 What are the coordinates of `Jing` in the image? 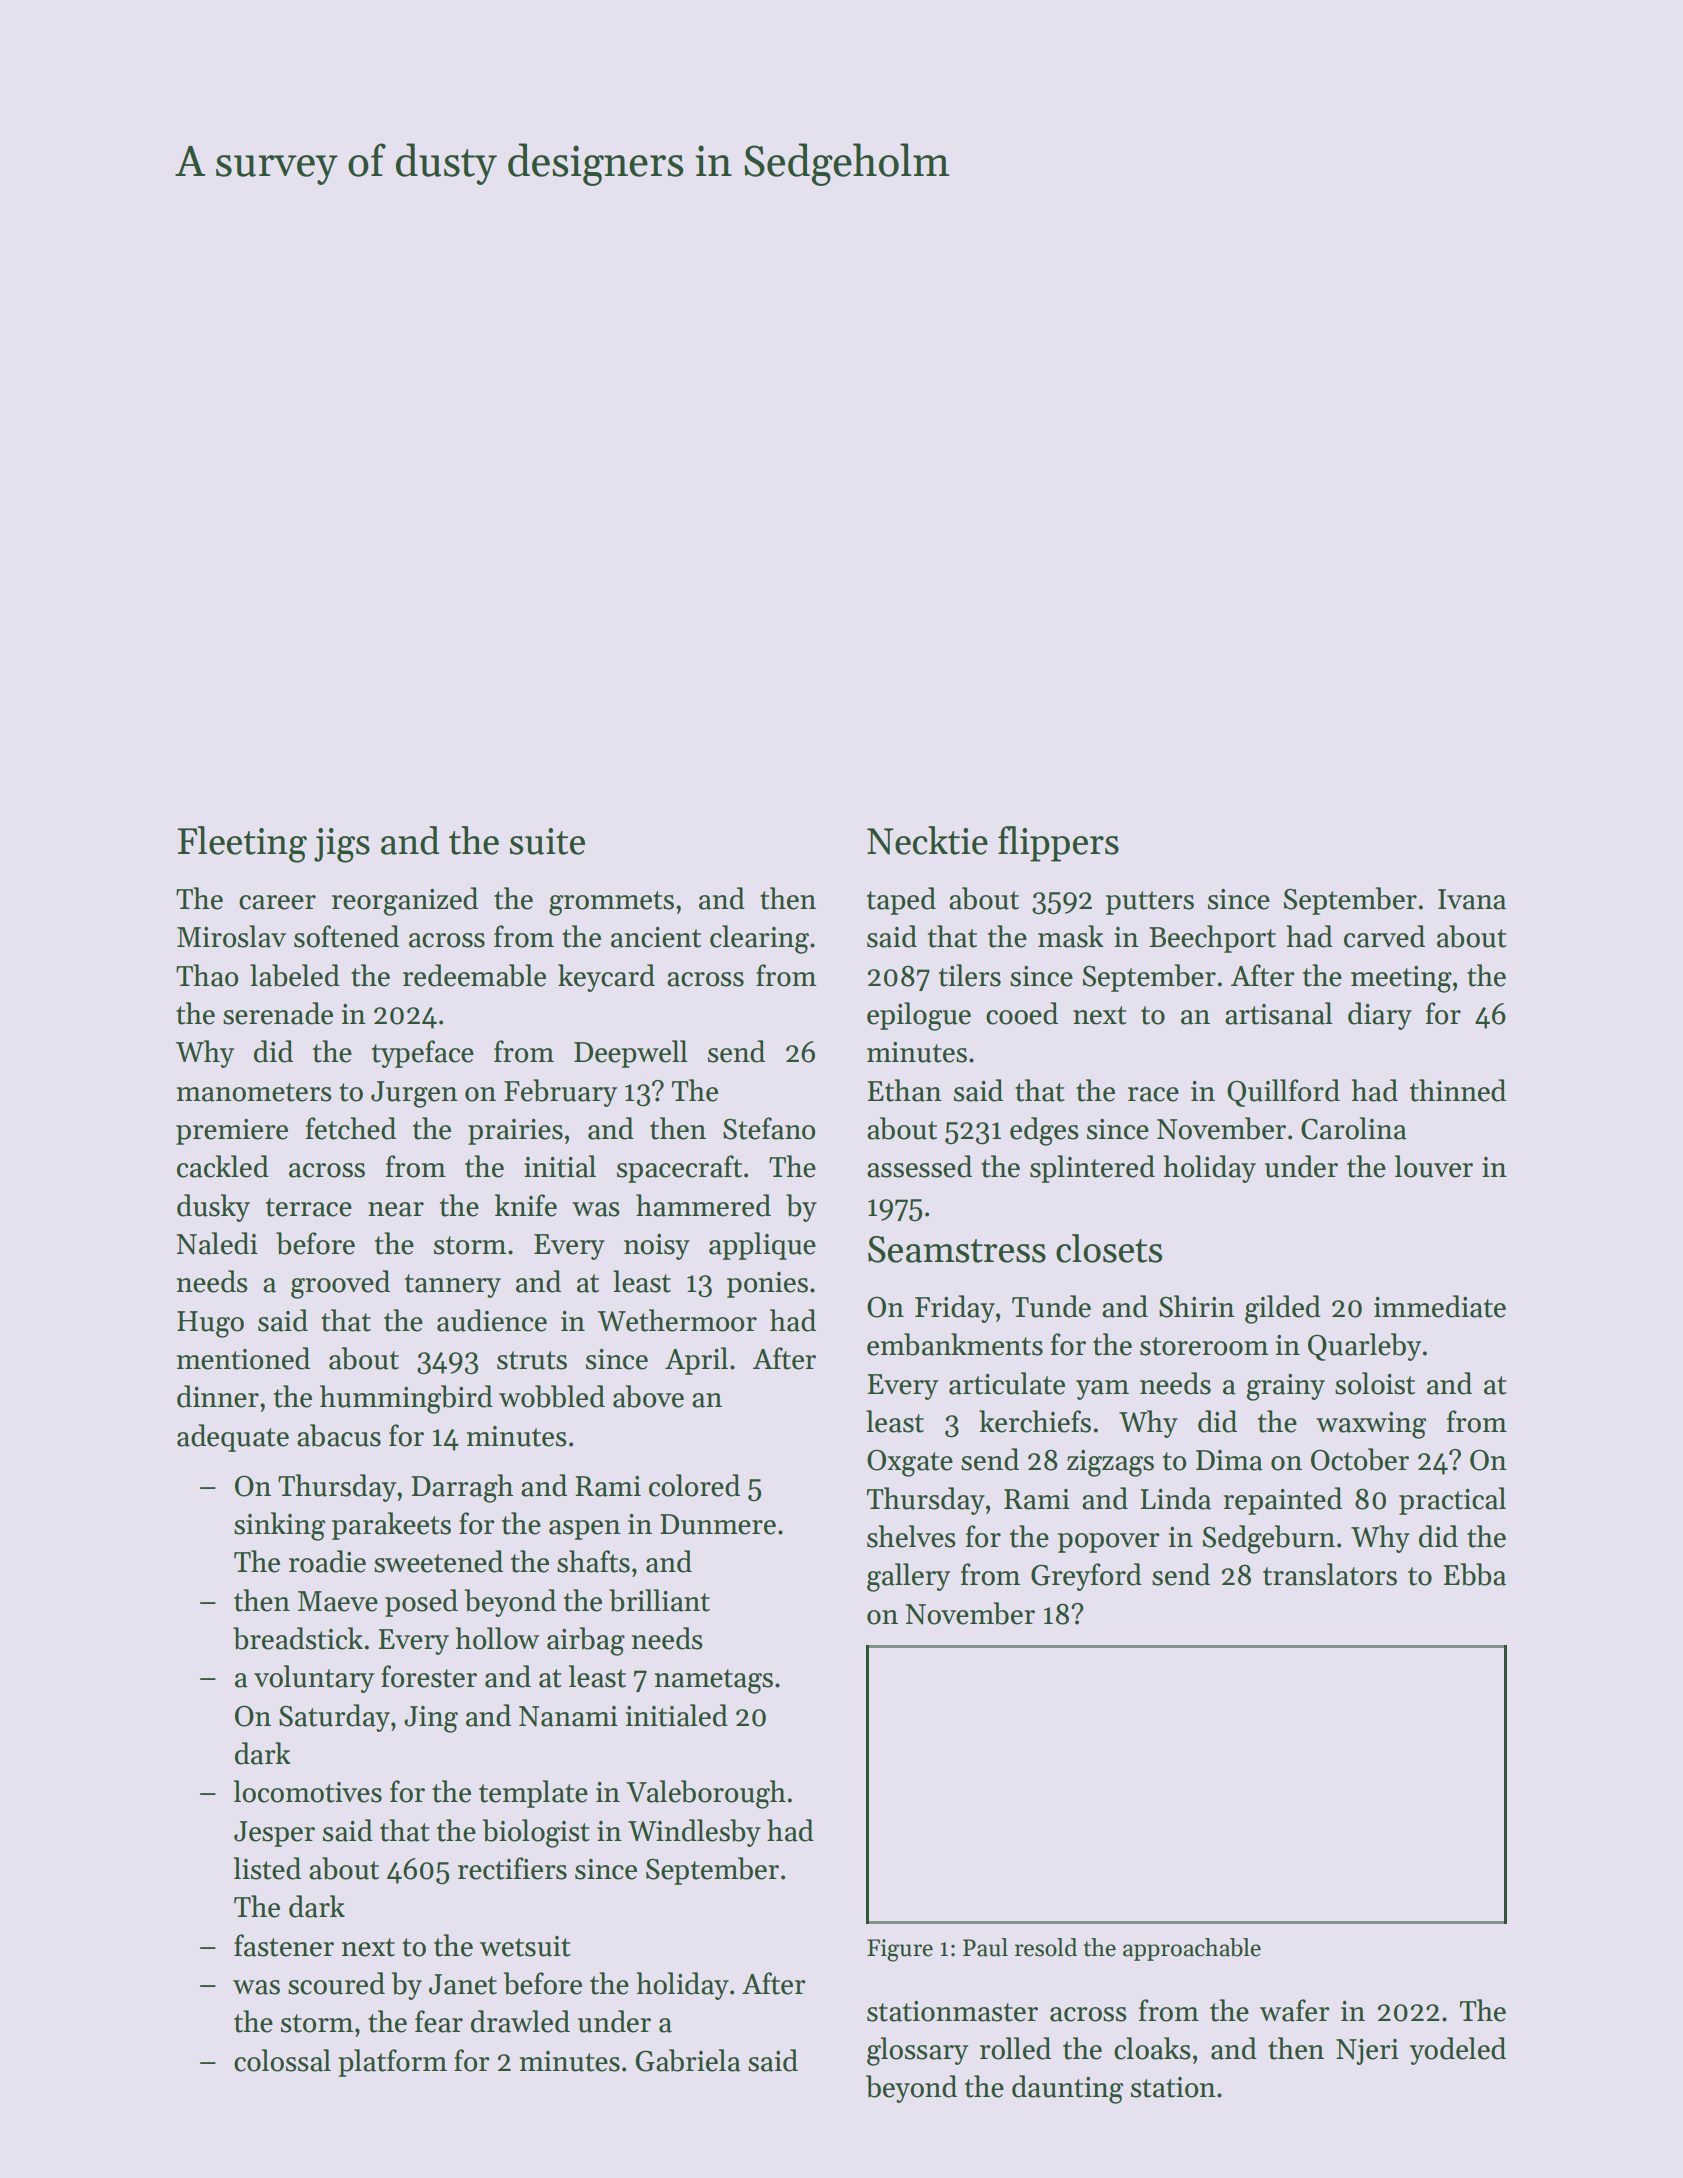 It's located at (431, 1719).
